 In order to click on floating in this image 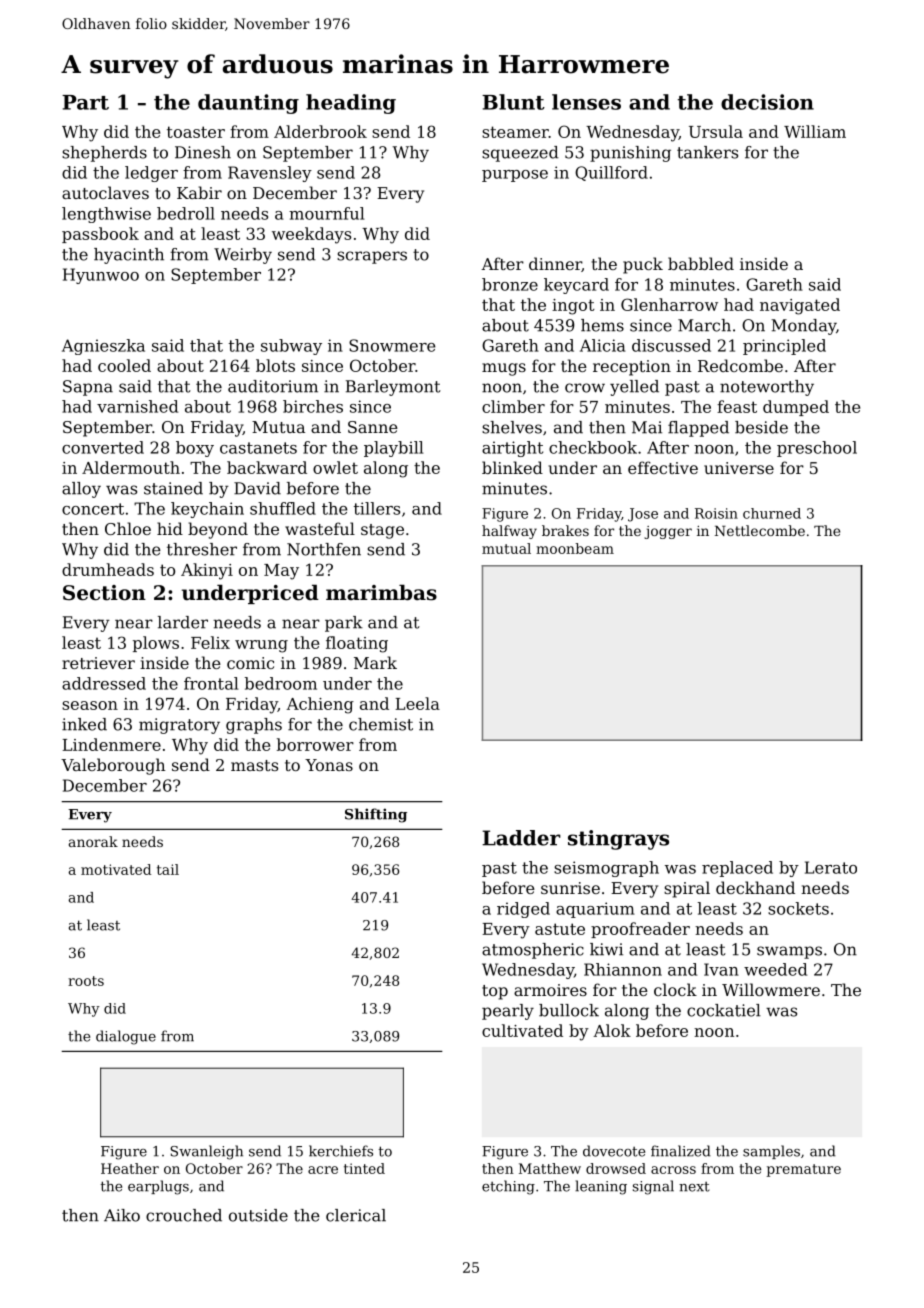, I will do `click(357, 644)`.
